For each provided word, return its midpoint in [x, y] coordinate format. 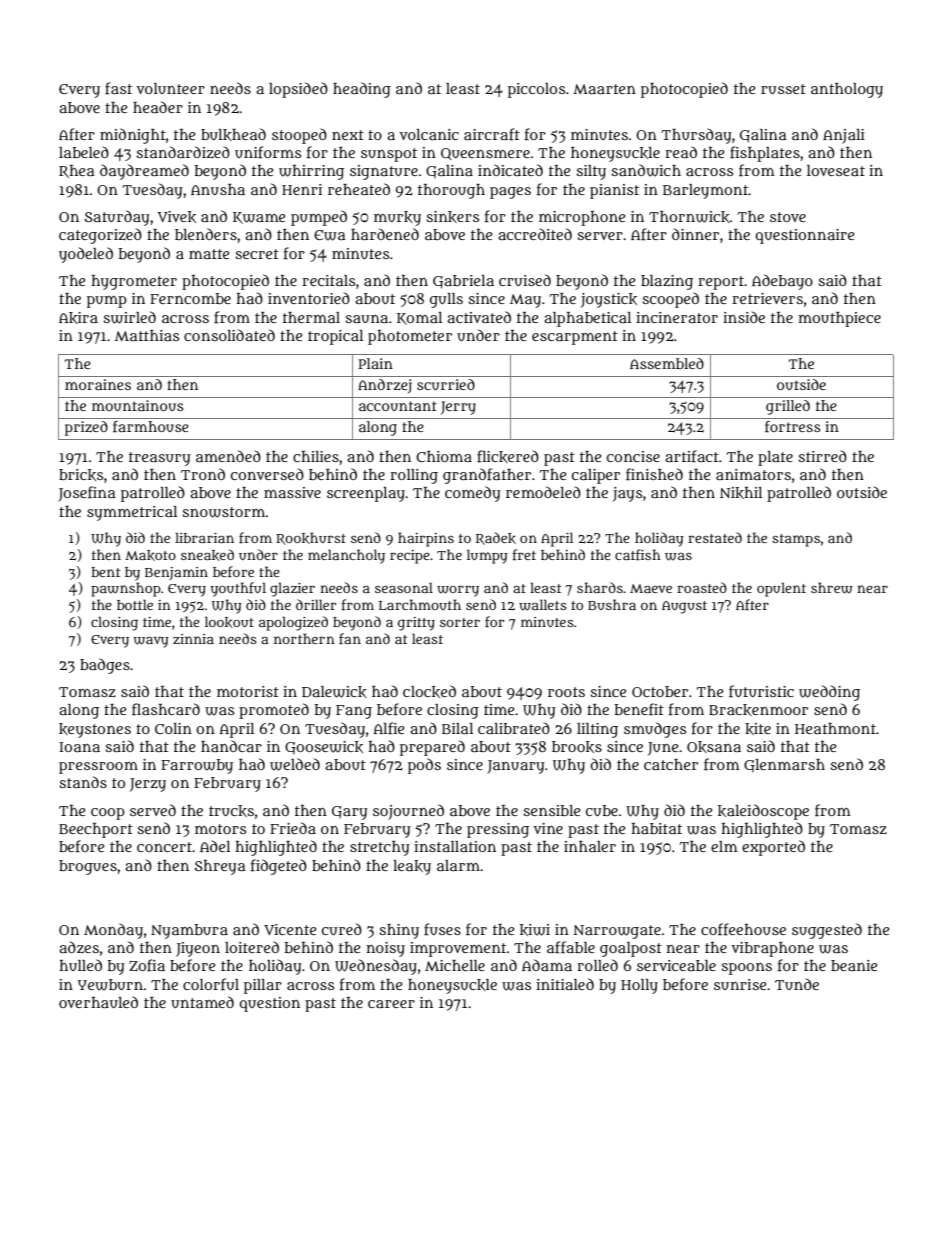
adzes [79, 947]
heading [362, 90]
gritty [416, 624]
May [525, 301]
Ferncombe [190, 298]
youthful [238, 589]
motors [220, 829]
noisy [386, 949]
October [660, 691]
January [516, 767]
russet [783, 89]
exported [773, 848]
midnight [133, 136]
